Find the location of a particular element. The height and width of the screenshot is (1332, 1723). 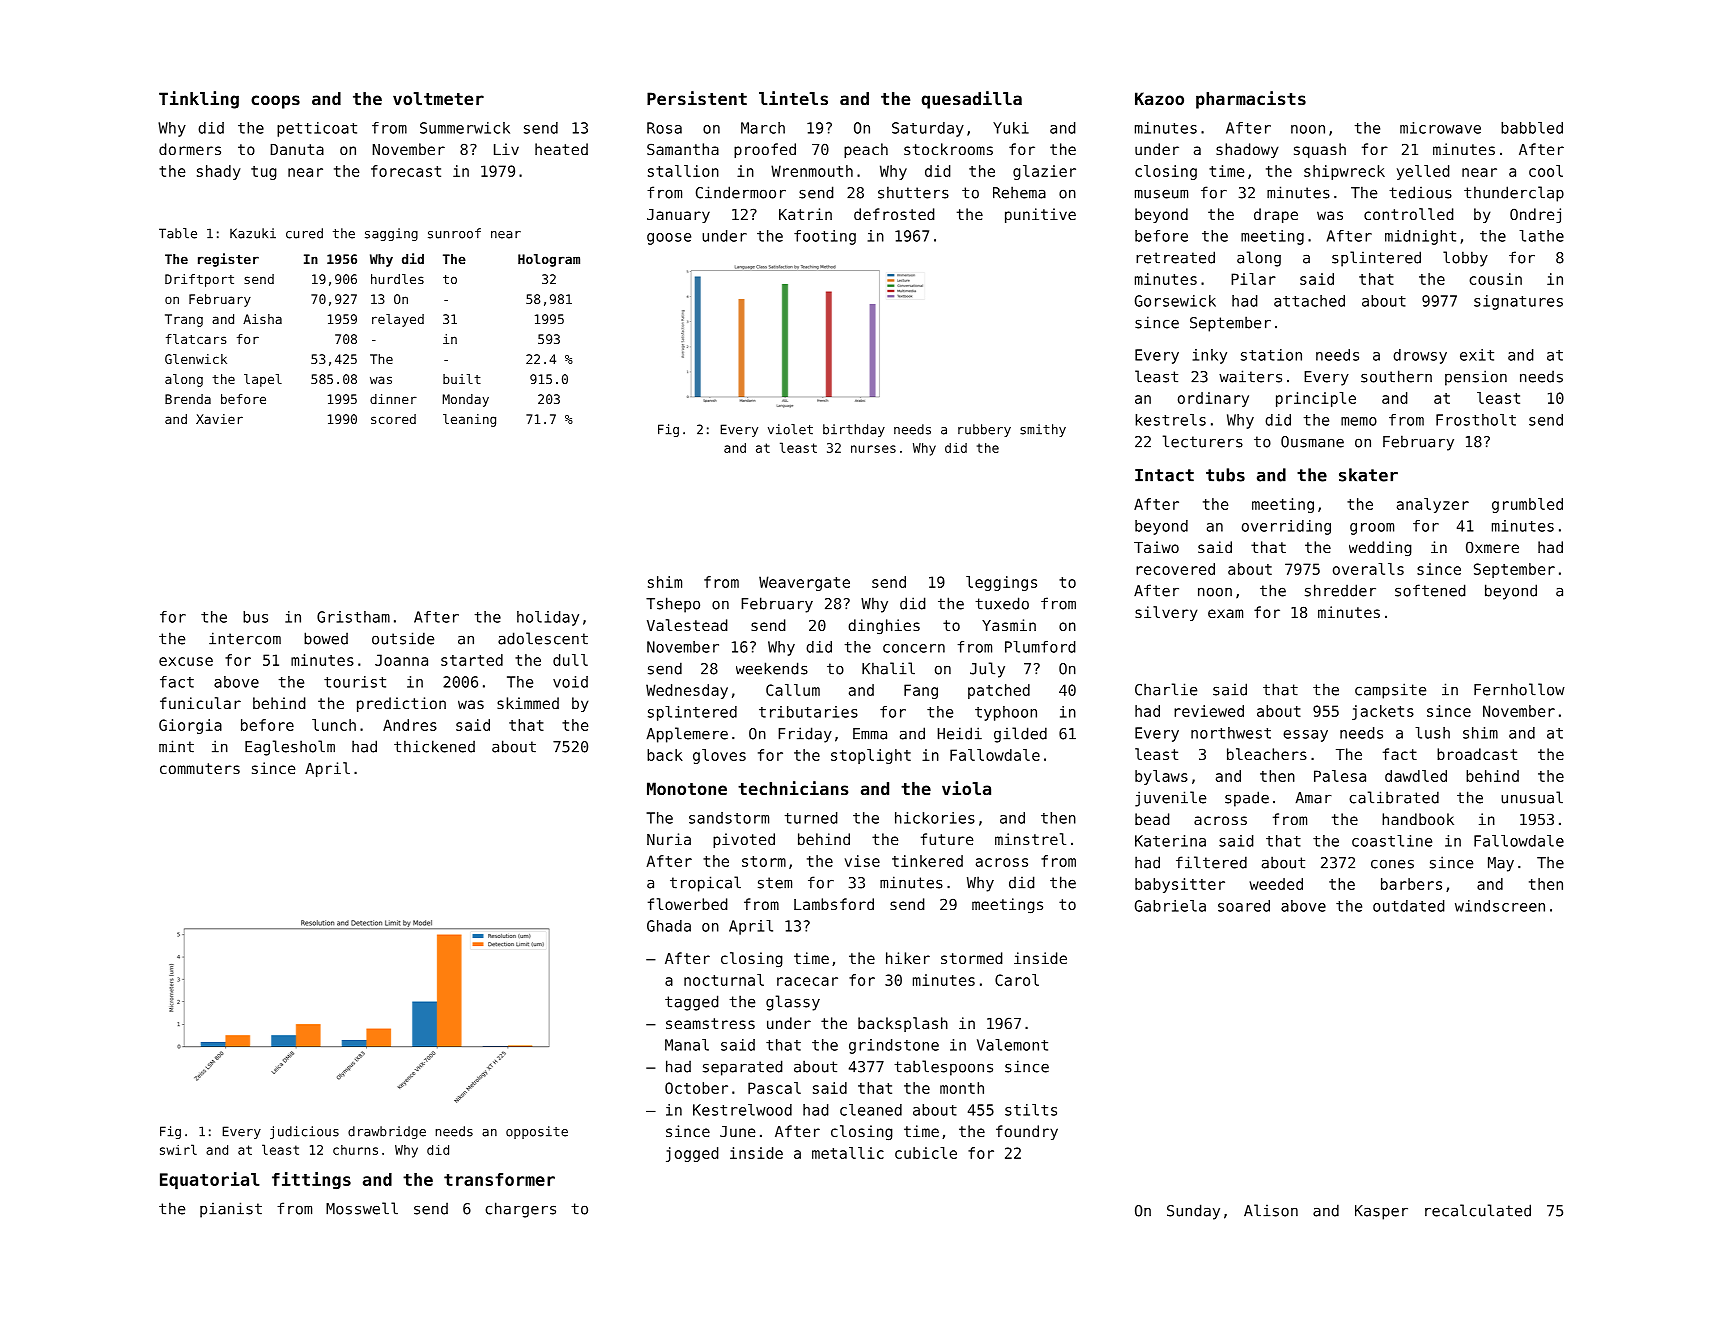

jackets is located at coordinates (1383, 712).
